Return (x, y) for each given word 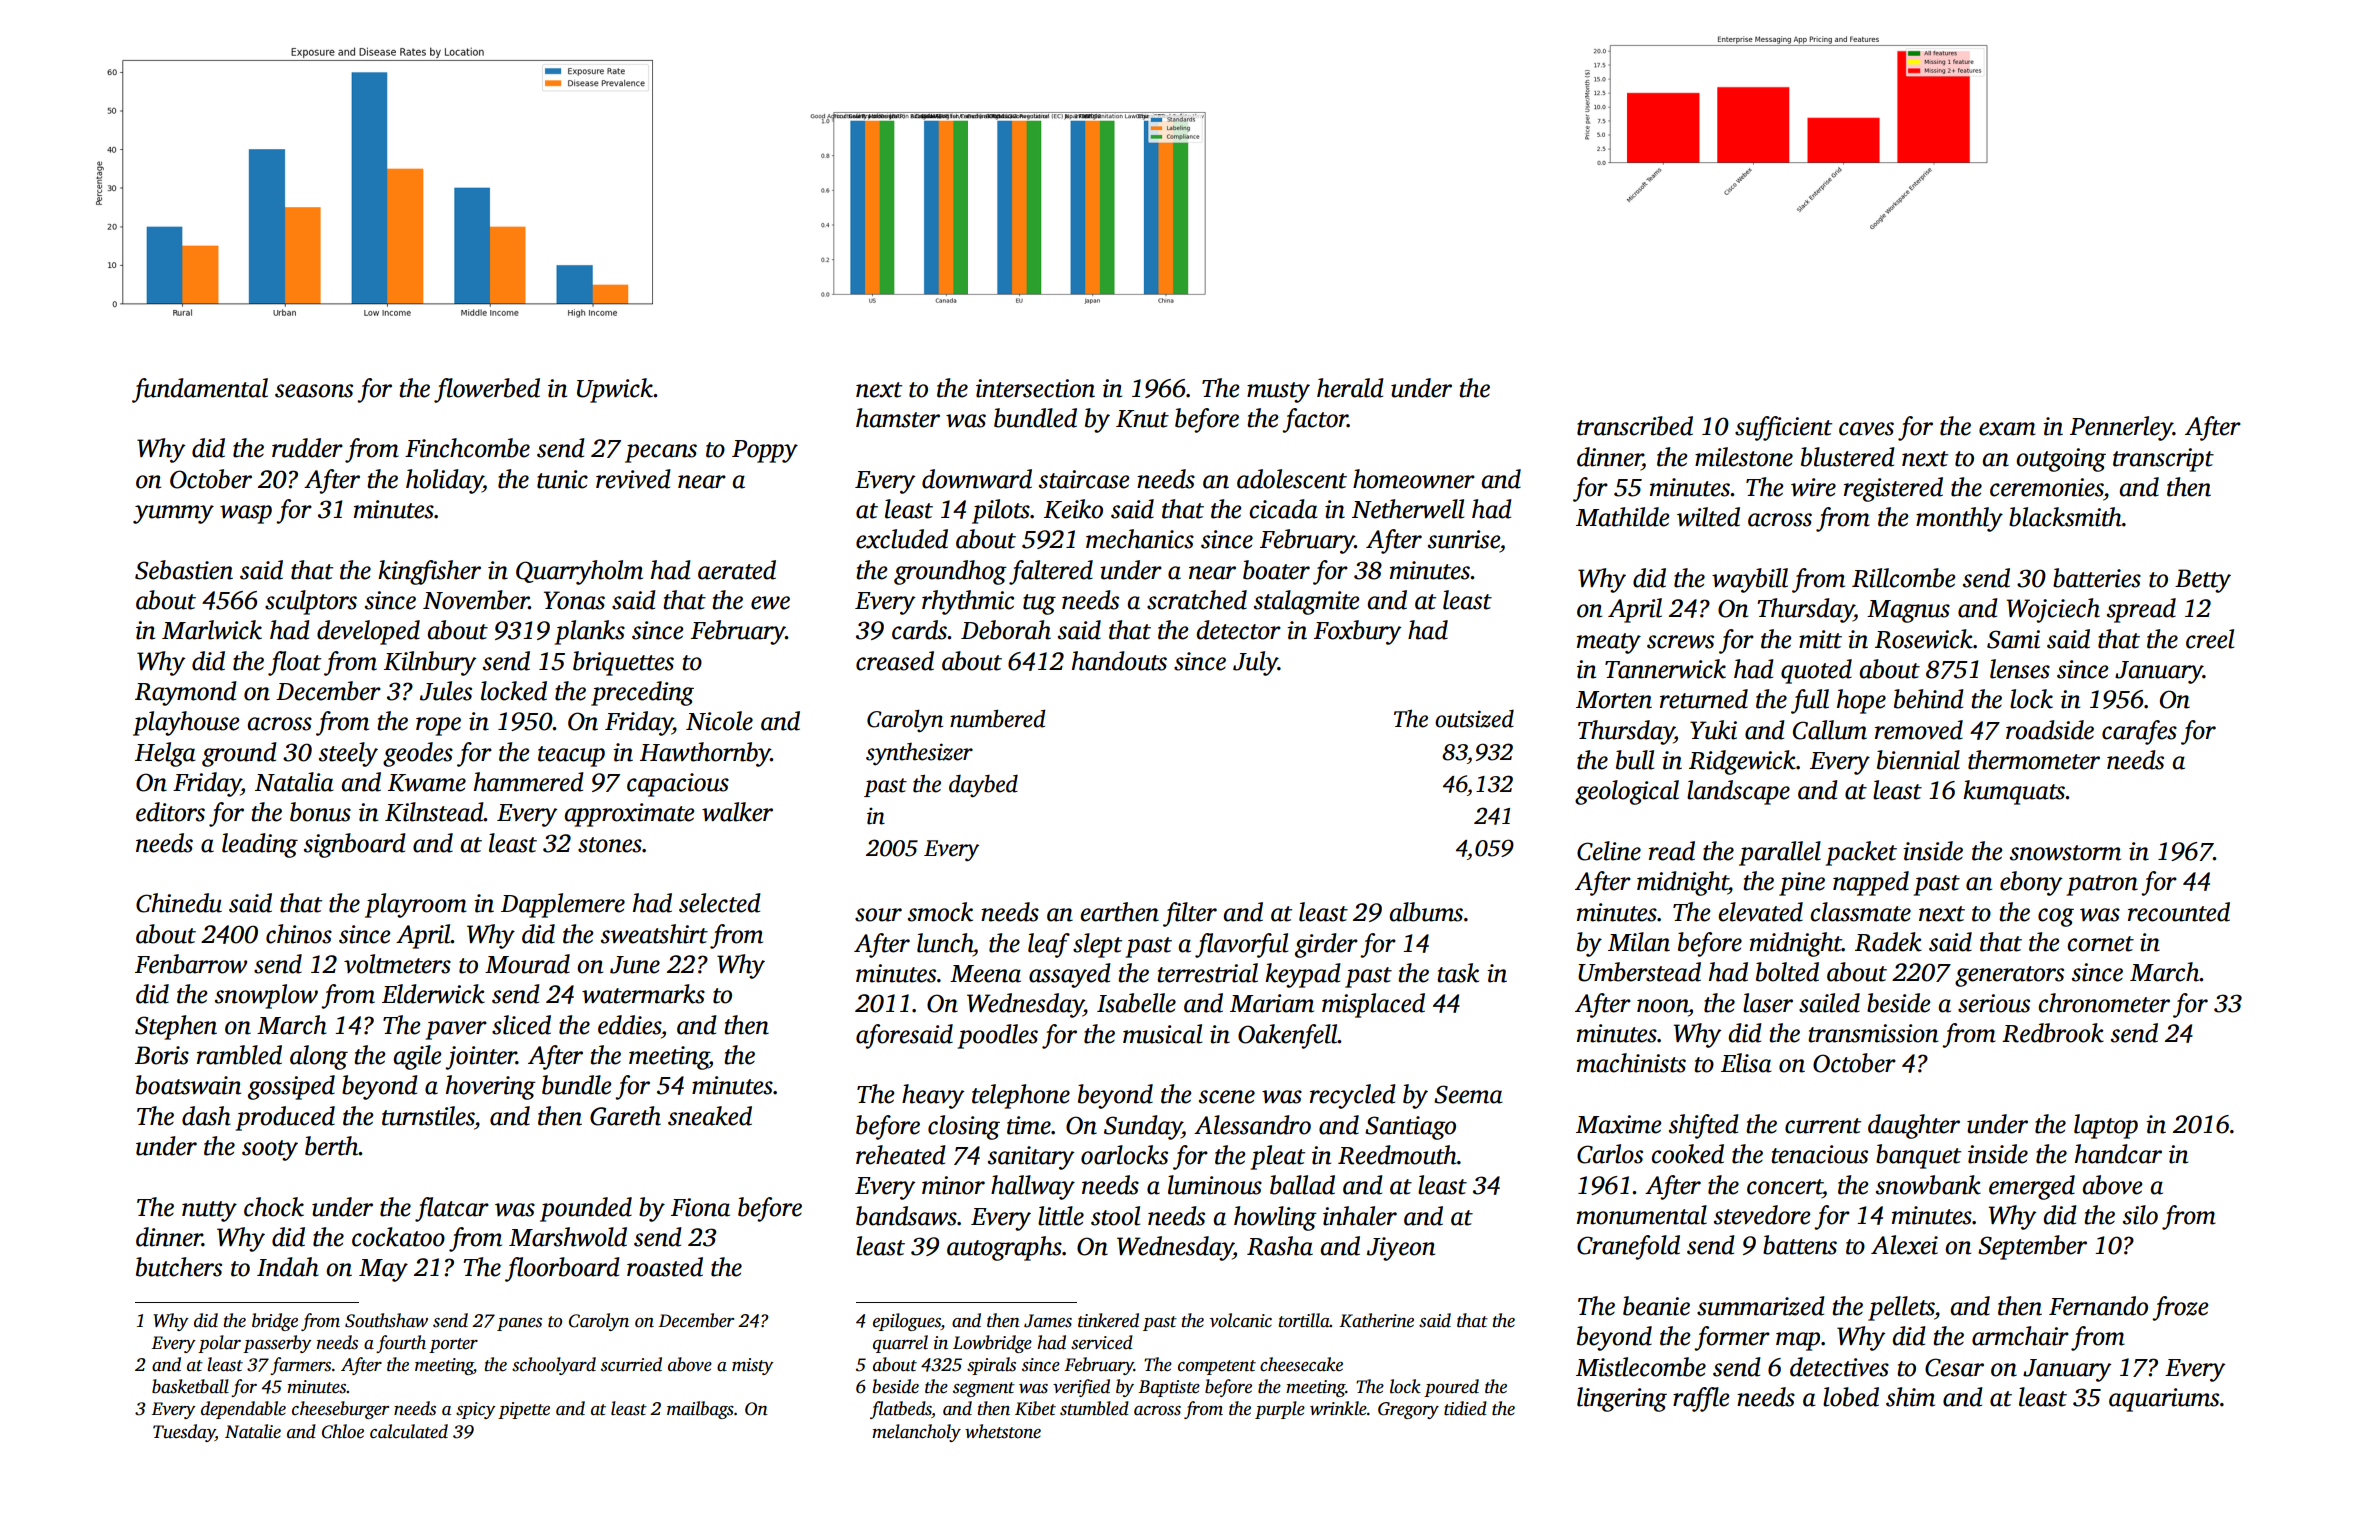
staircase (1084, 479)
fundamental (200, 390)
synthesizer (919, 754)
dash (206, 1116)
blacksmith (2065, 517)
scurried (631, 1364)
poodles (997, 1036)
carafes (2139, 732)
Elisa (1746, 1063)
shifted (1704, 1126)
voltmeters (397, 964)
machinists (1631, 1063)
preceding (642, 693)
